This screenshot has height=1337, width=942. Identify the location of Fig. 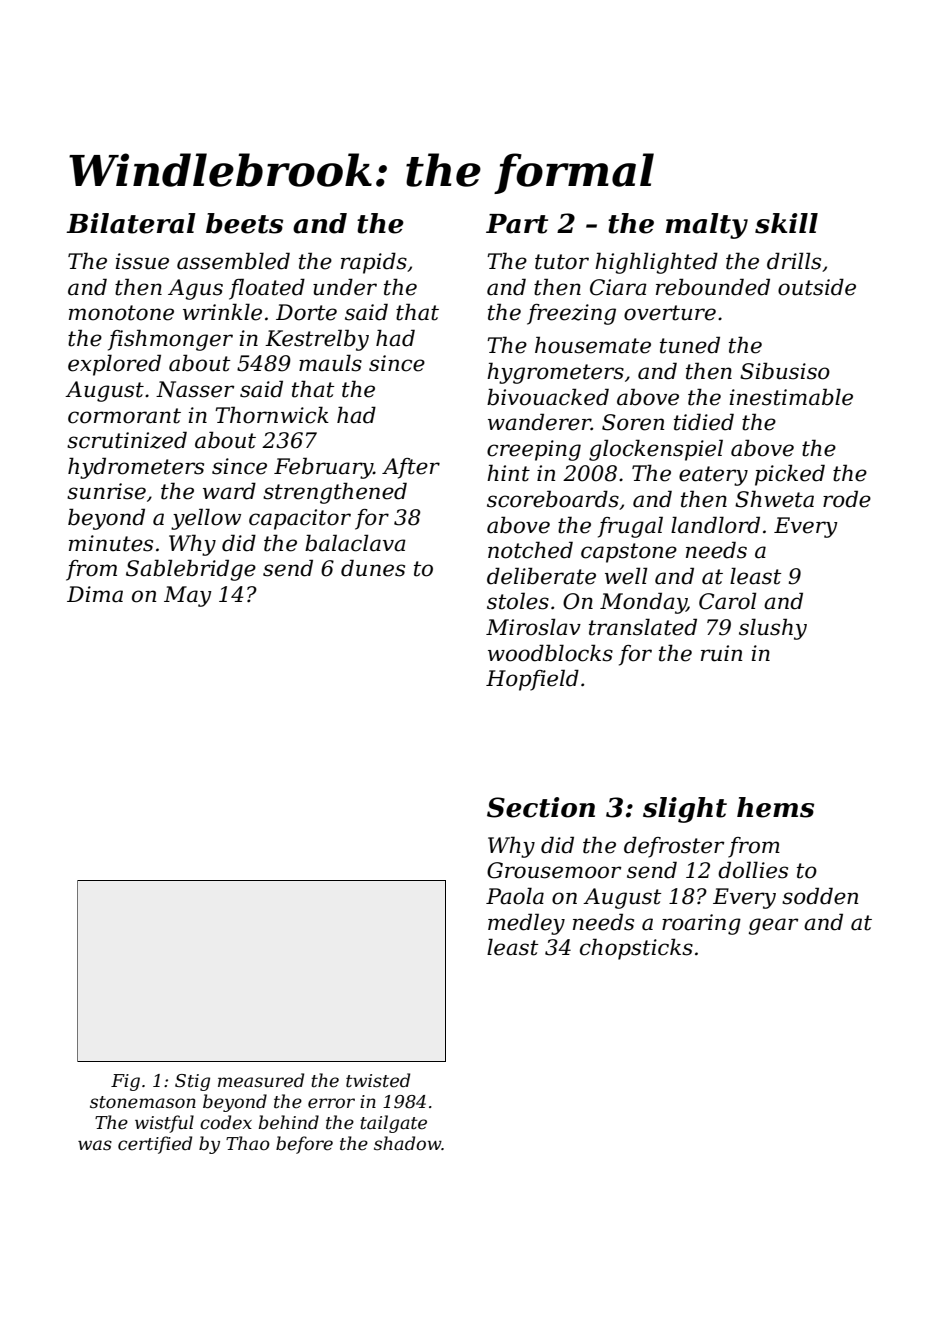
(125, 1082).
